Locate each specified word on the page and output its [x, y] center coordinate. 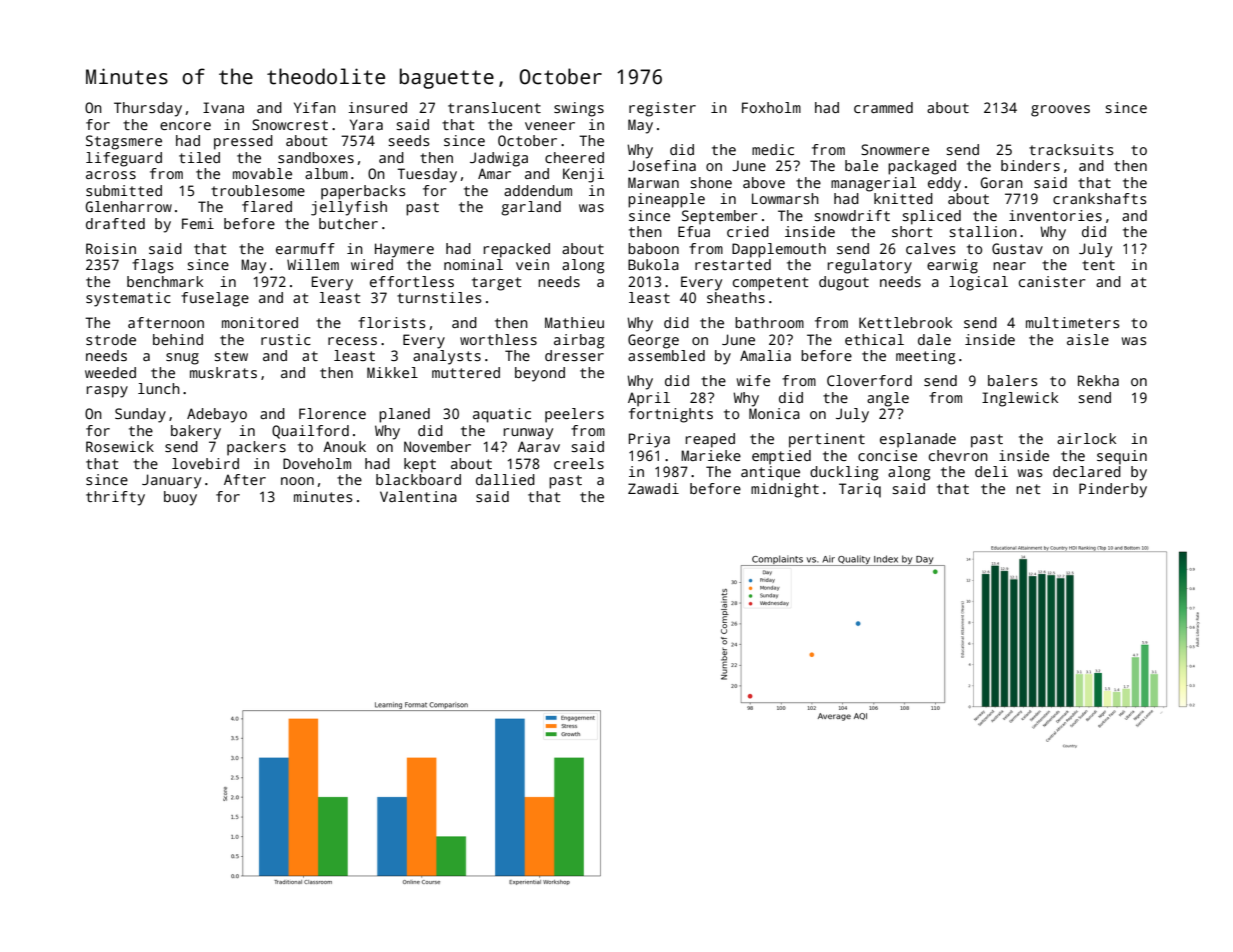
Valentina [418, 496]
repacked [517, 250]
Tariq [860, 490]
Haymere [404, 250]
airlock [1086, 438]
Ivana [223, 107]
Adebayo [217, 415]
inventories [1055, 215]
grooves [1060, 111]
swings [579, 109]
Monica [774, 413]
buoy [180, 498]
